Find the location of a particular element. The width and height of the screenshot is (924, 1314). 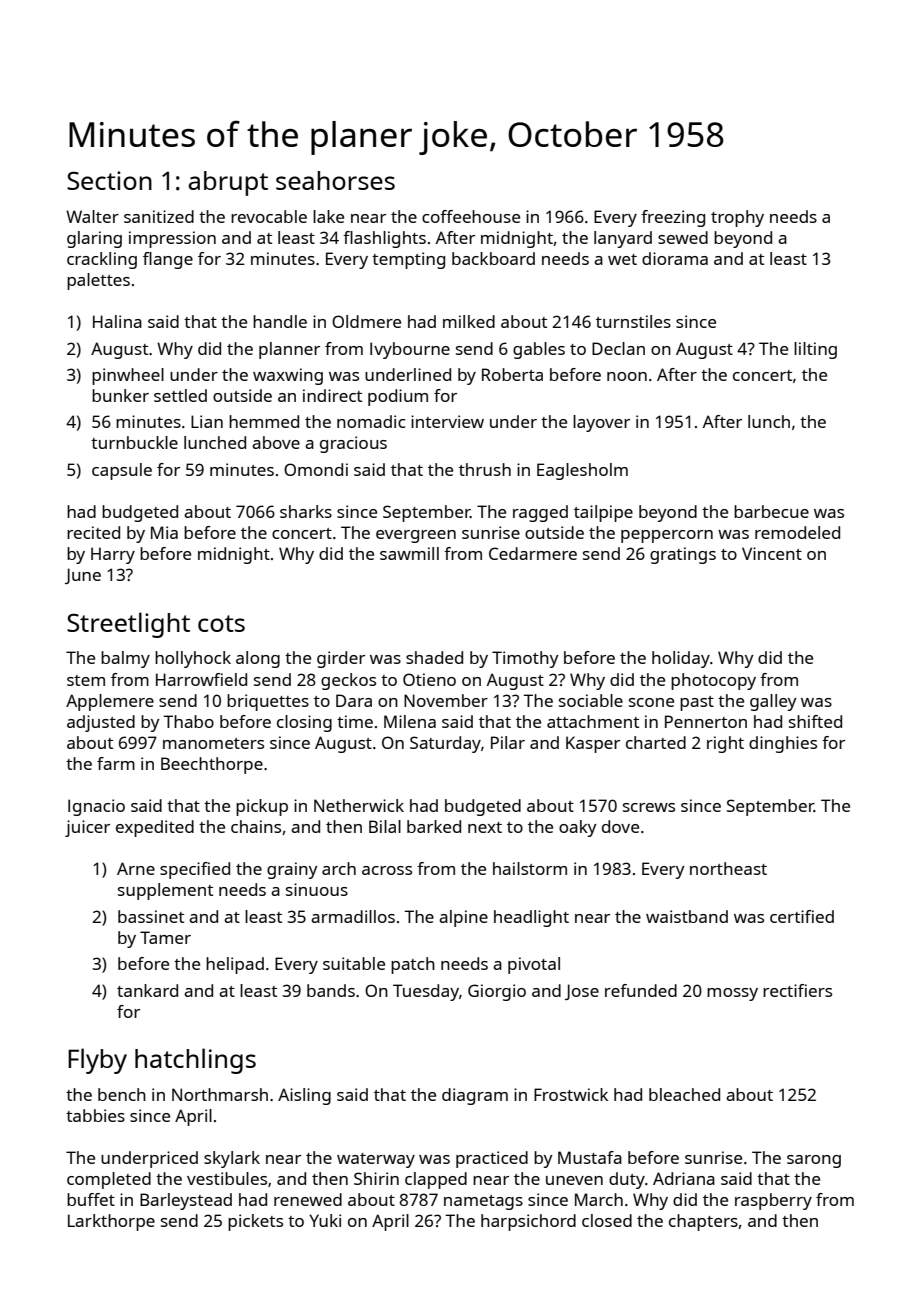

trophy is located at coordinates (737, 218).
